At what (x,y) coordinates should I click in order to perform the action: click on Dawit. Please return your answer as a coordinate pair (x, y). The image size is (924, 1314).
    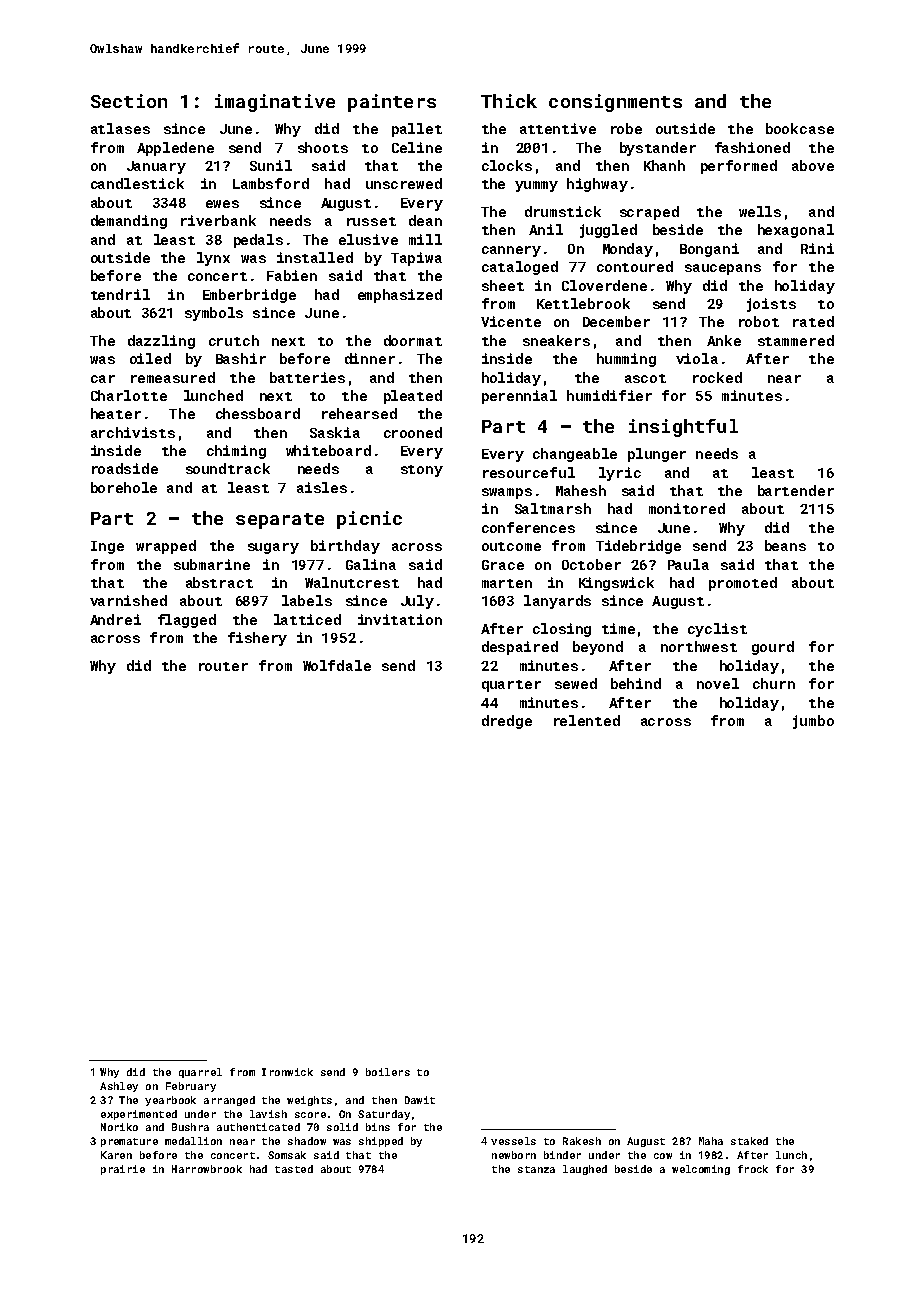
    Looking at the image, I should click on (420, 1100).
